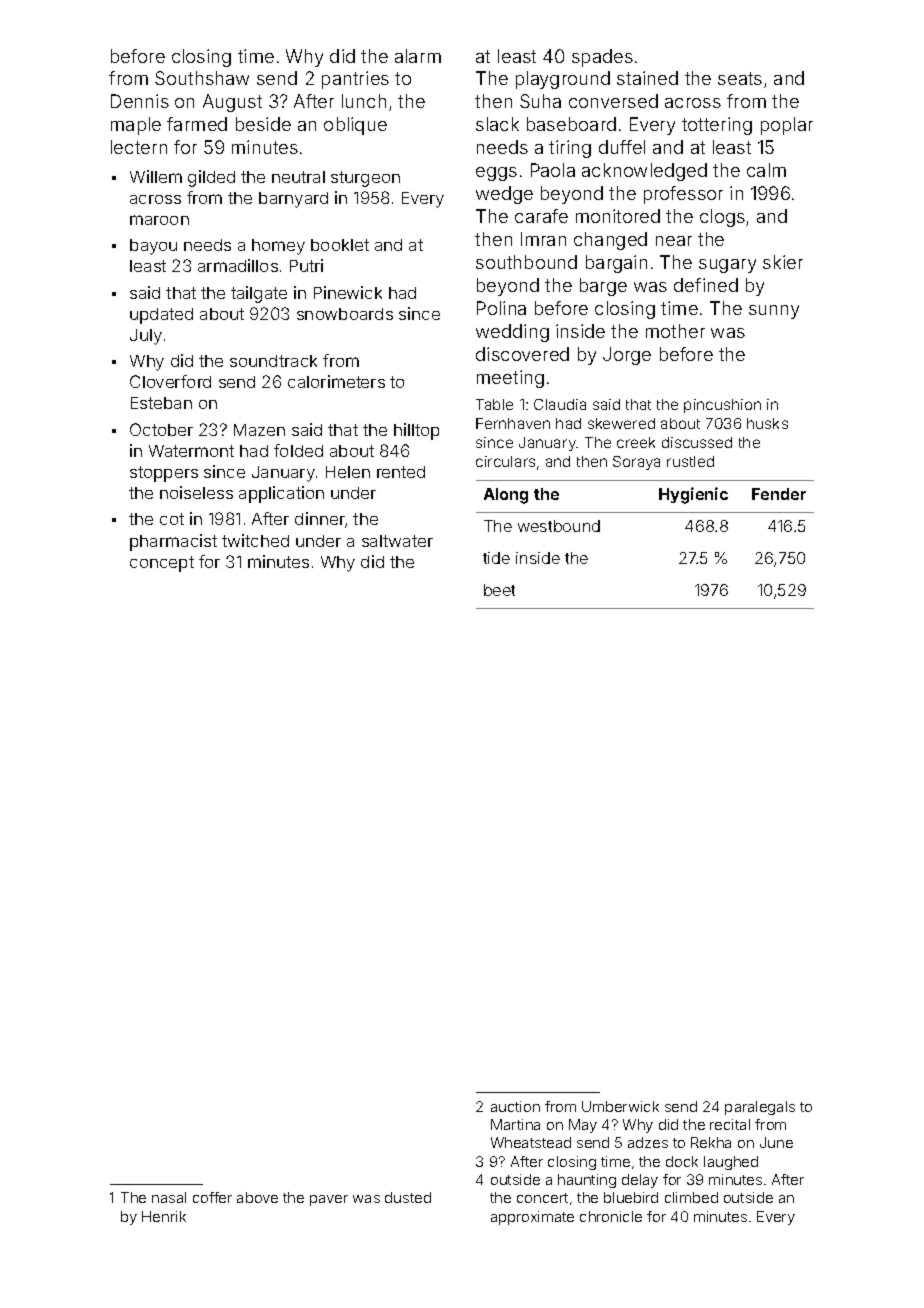 The height and width of the screenshot is (1308, 924). I want to click on beside, so click(263, 124).
